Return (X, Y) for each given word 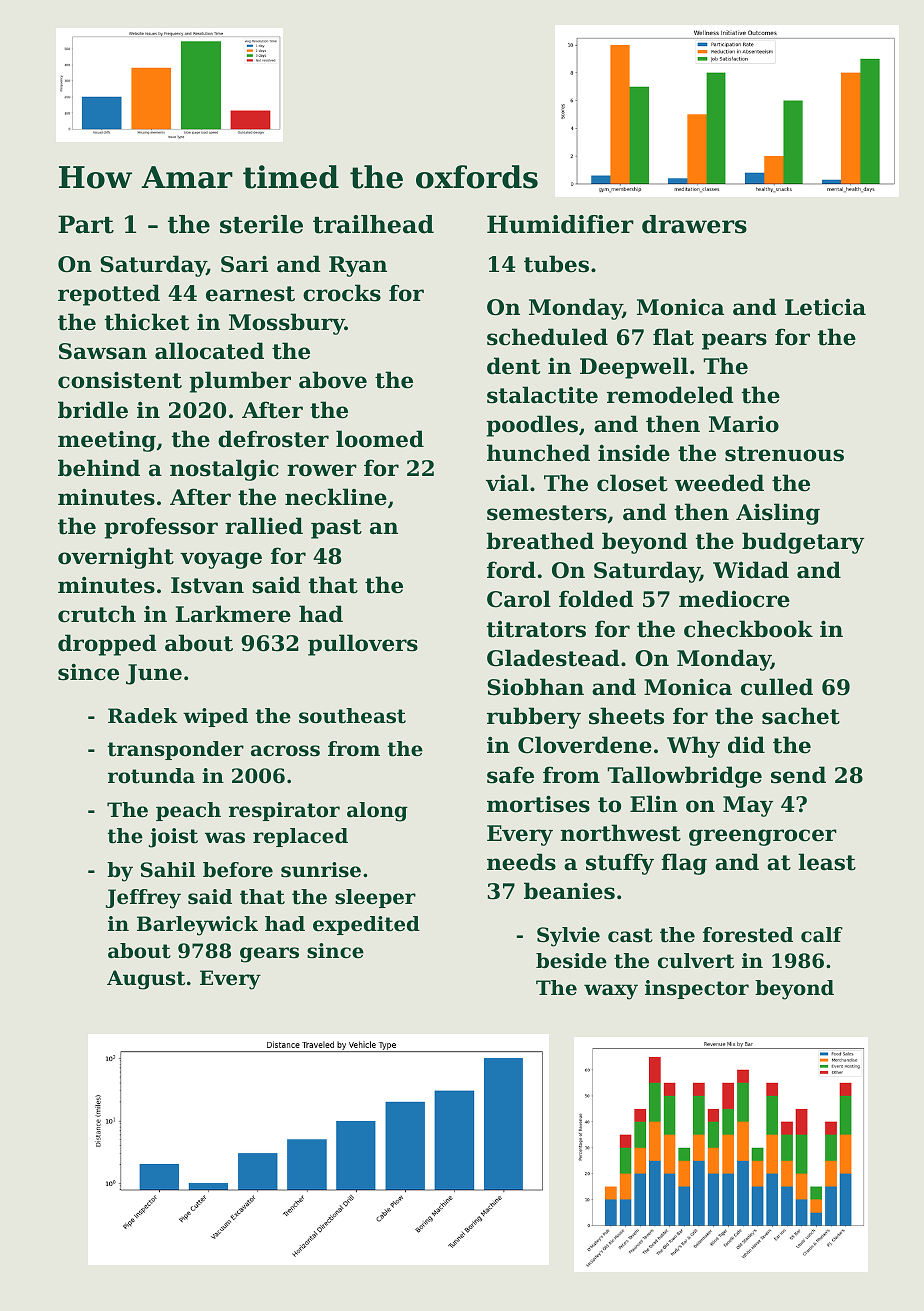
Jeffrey (143, 899)
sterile (261, 224)
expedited (366, 925)
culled (777, 687)
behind (99, 468)
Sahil (168, 870)
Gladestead (553, 658)
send (798, 775)
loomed (380, 439)
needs (521, 862)
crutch (97, 614)
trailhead (373, 224)
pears (734, 341)
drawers (694, 224)
